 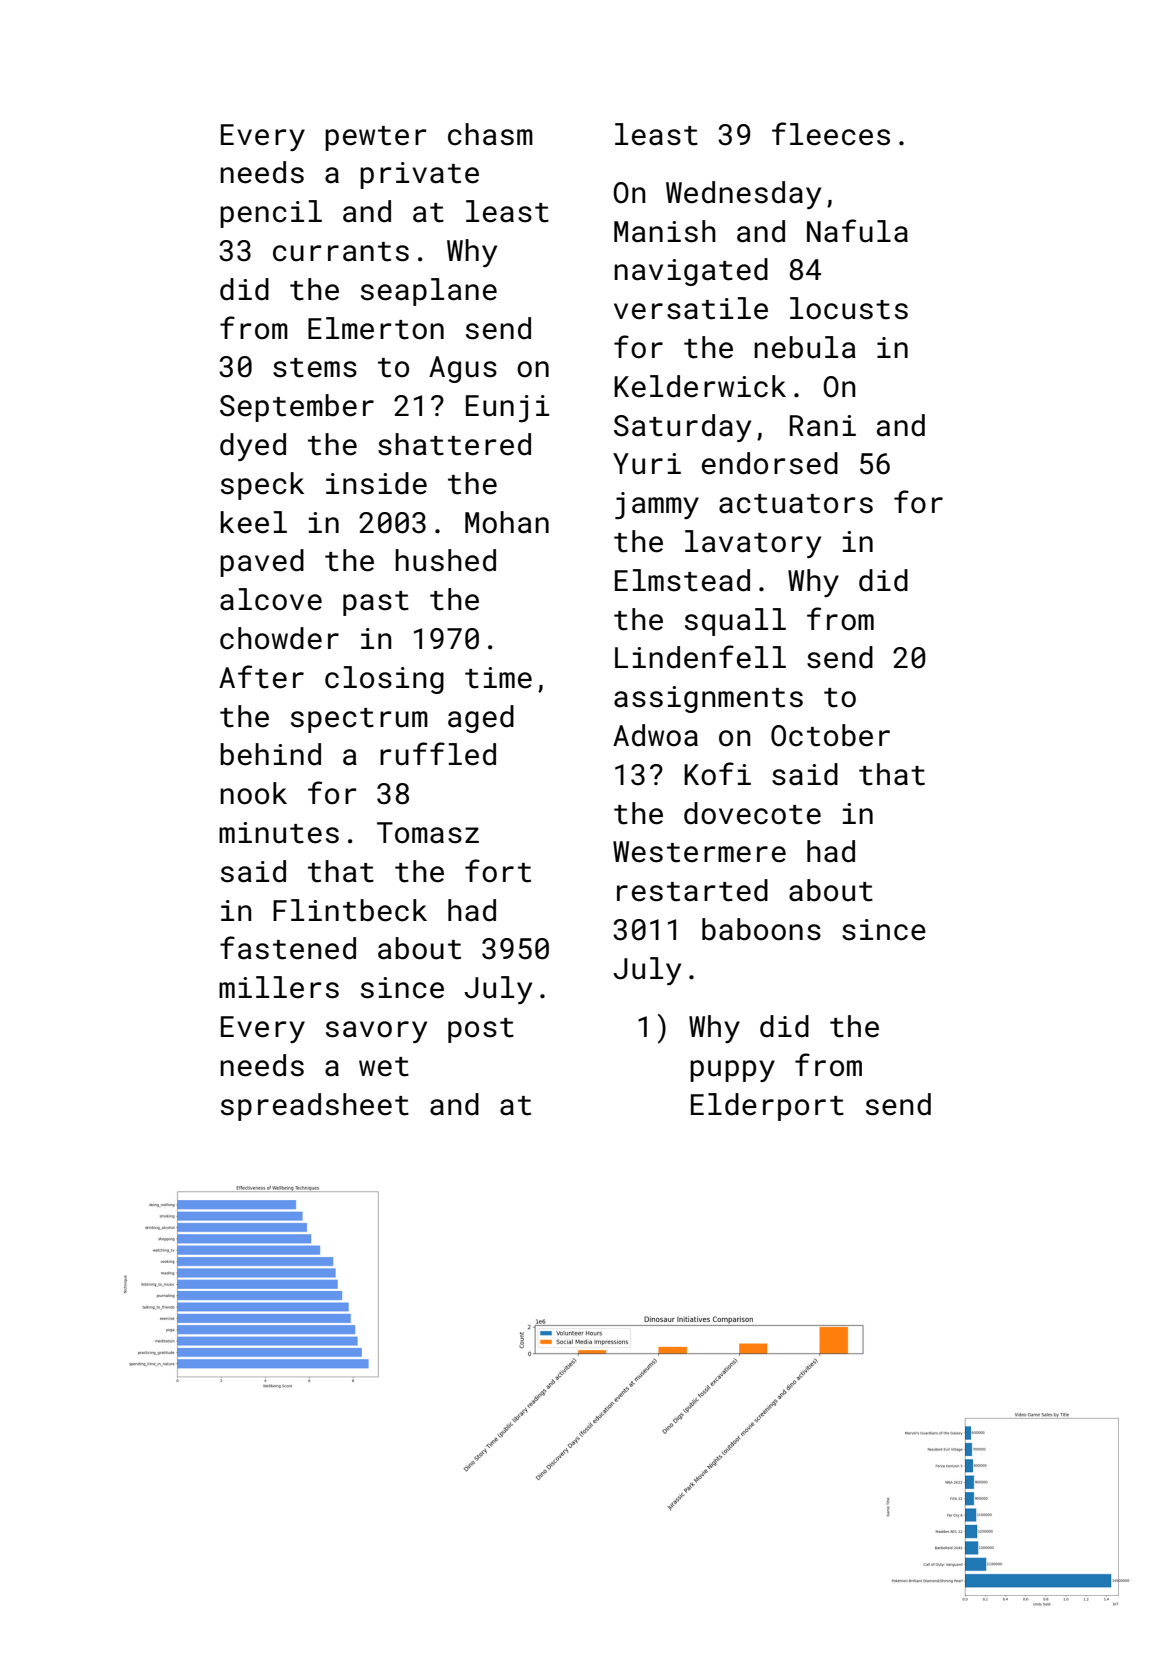 I want to click on pencil, so click(x=271, y=214).
